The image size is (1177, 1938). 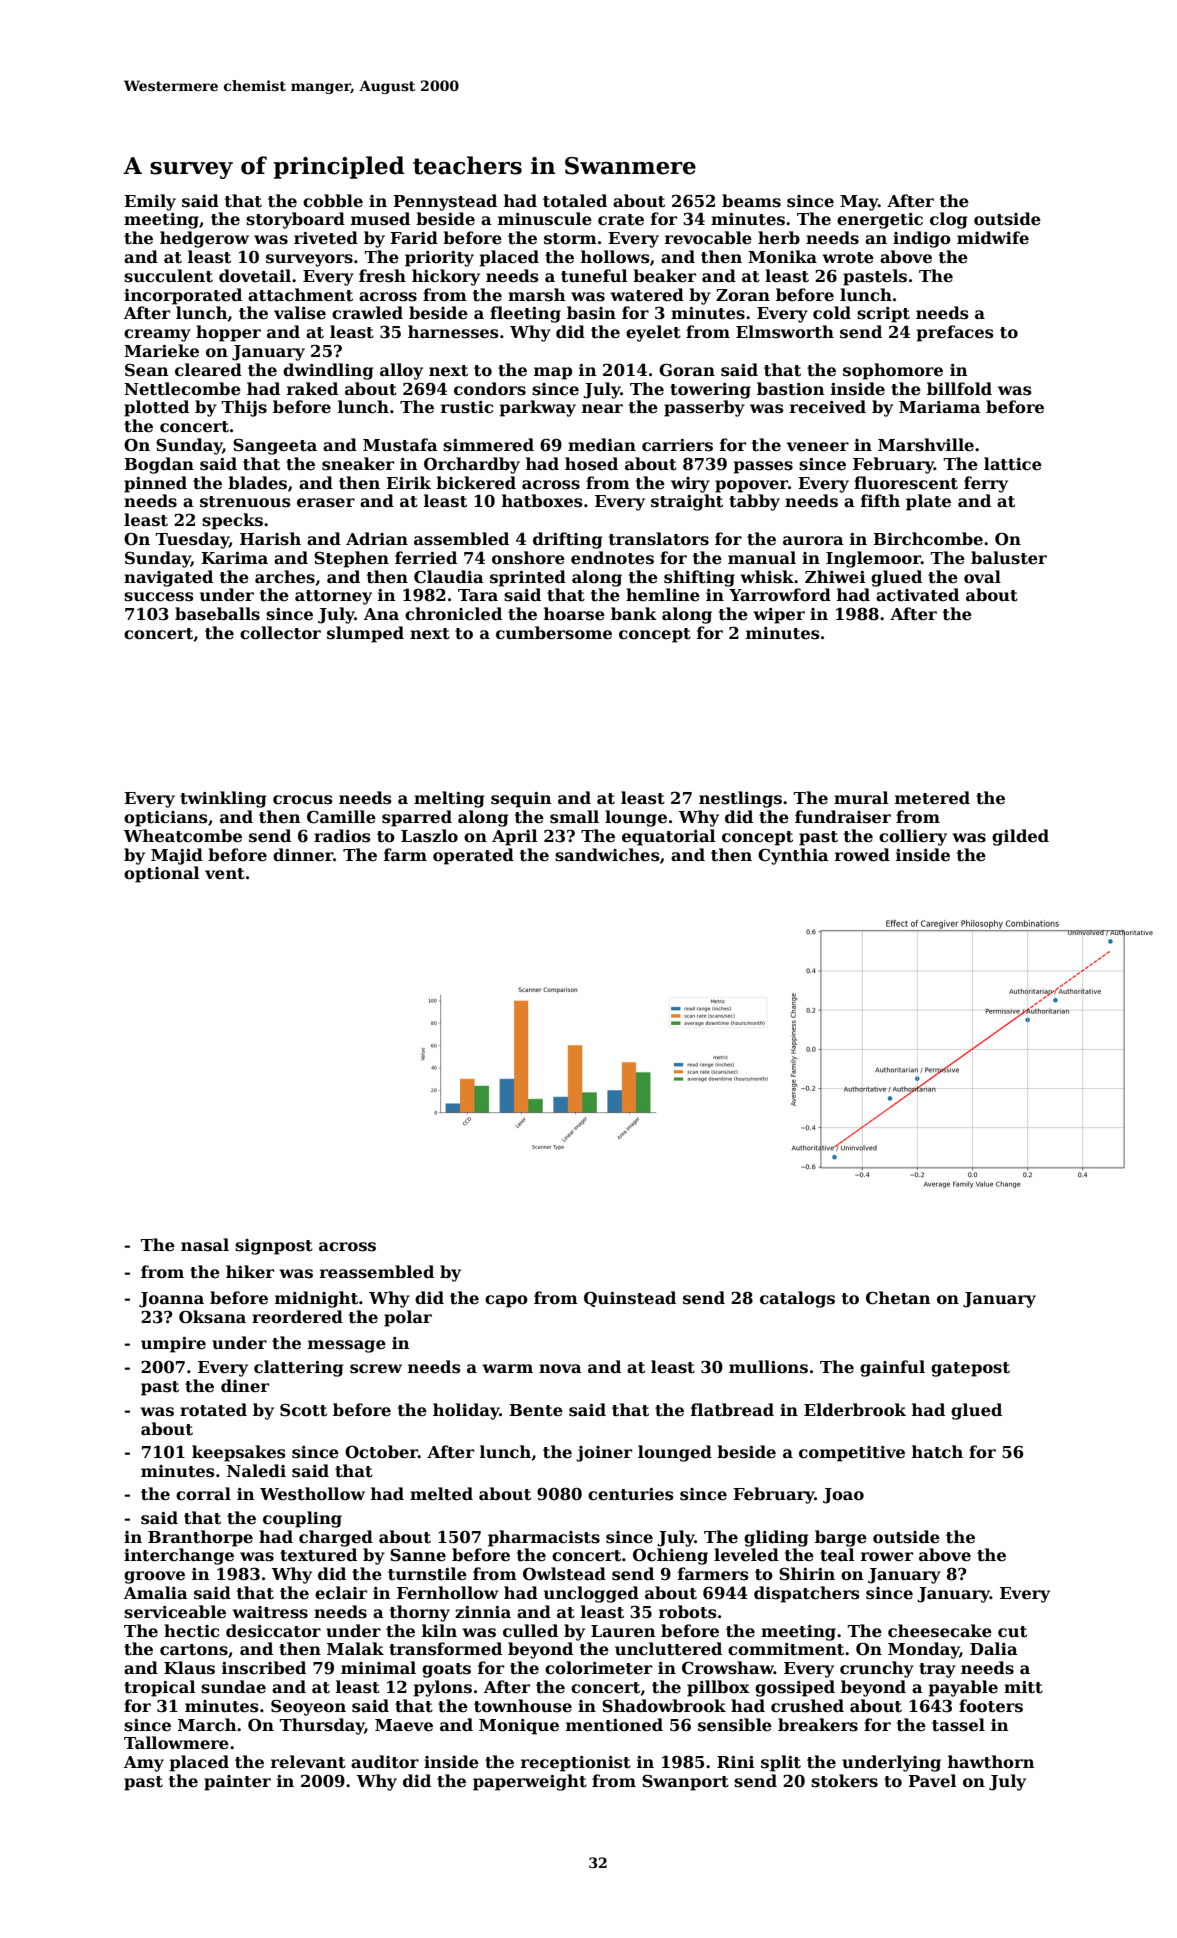 What do you see at coordinates (545, 219) in the image?
I see `minuscule` at bounding box center [545, 219].
